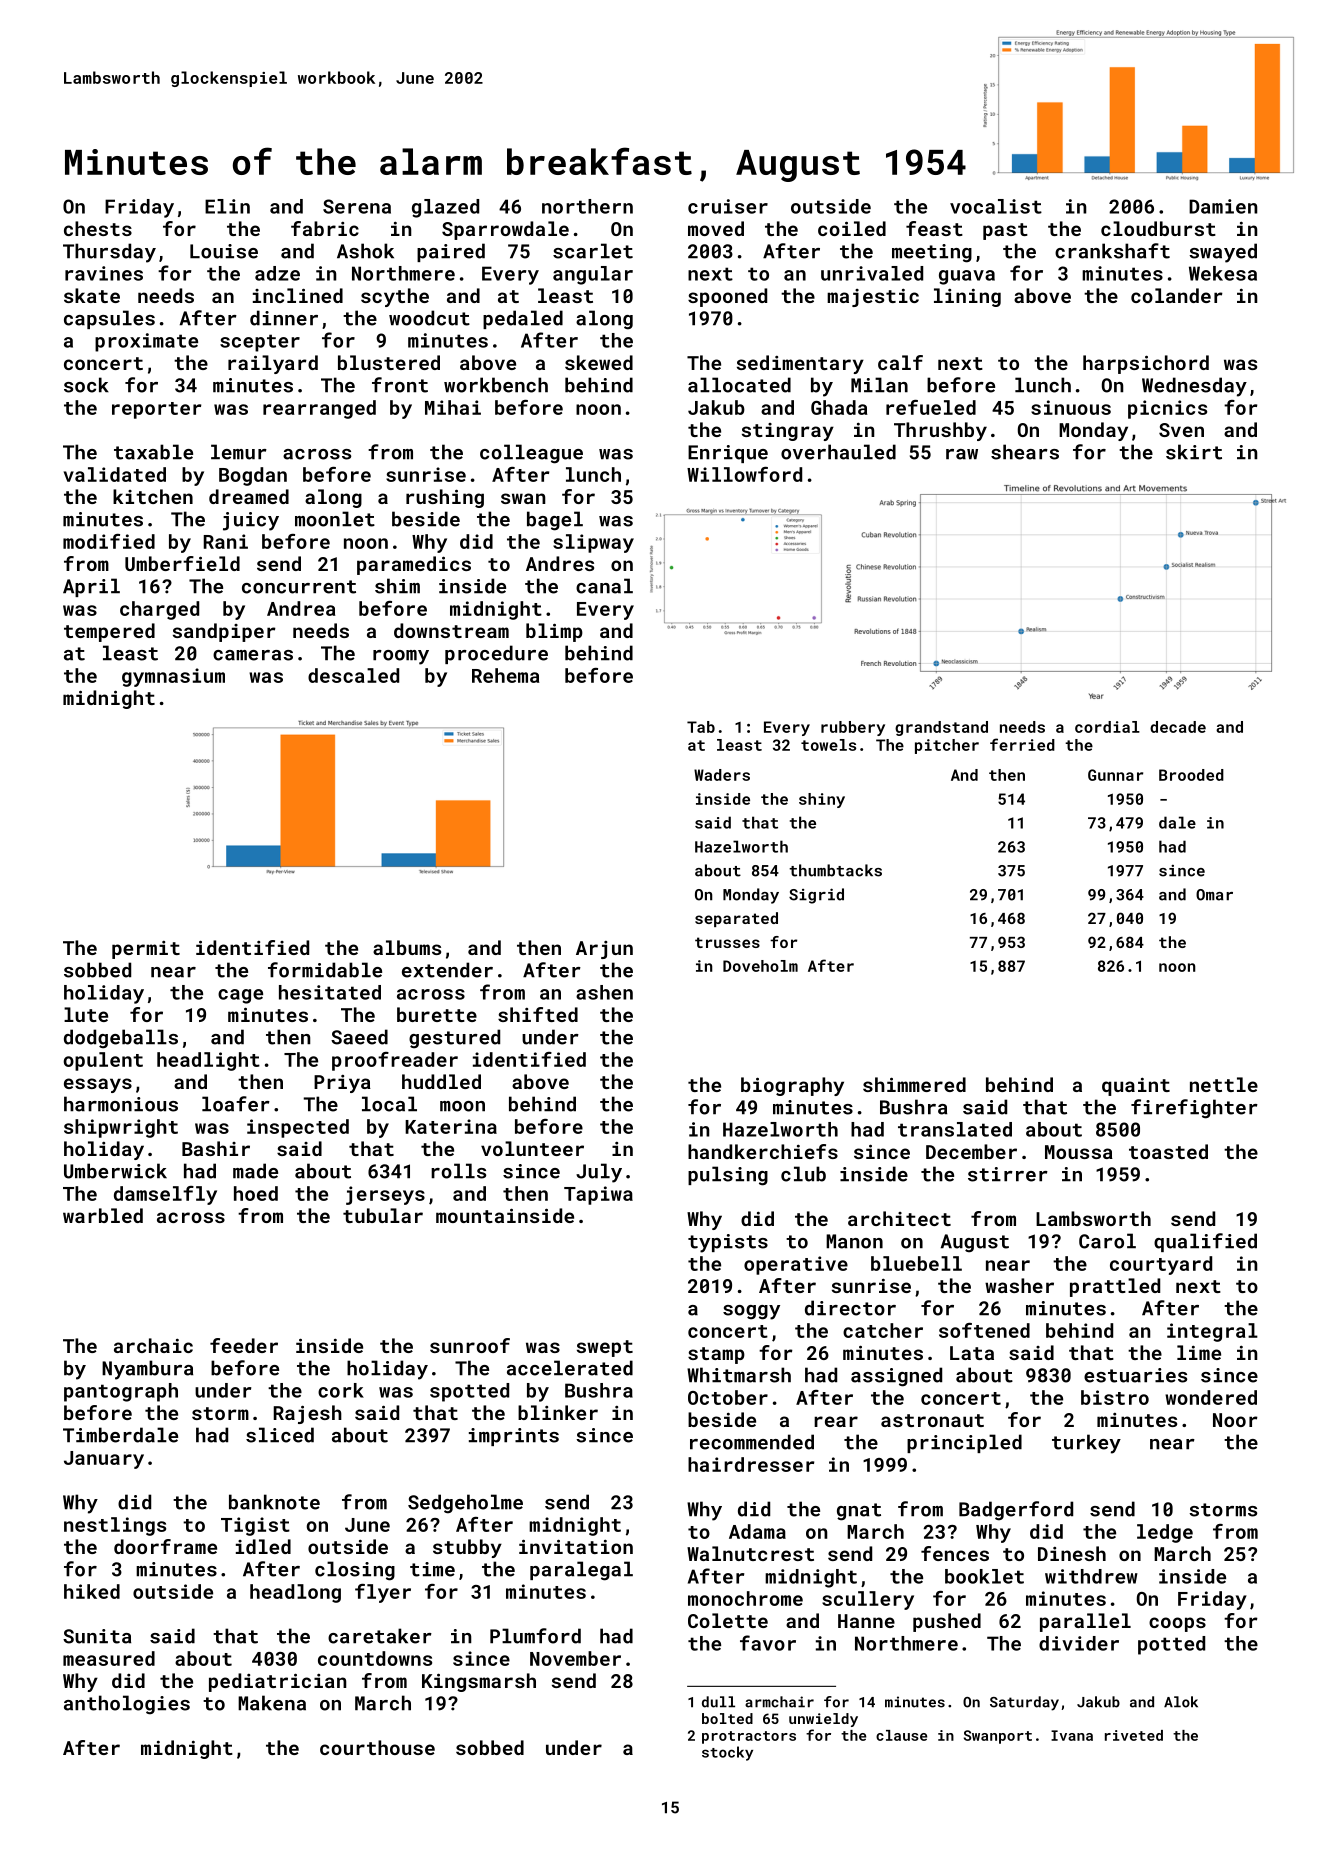  Describe the element at coordinates (353, 675) in the document. I see `descaled` at that location.
